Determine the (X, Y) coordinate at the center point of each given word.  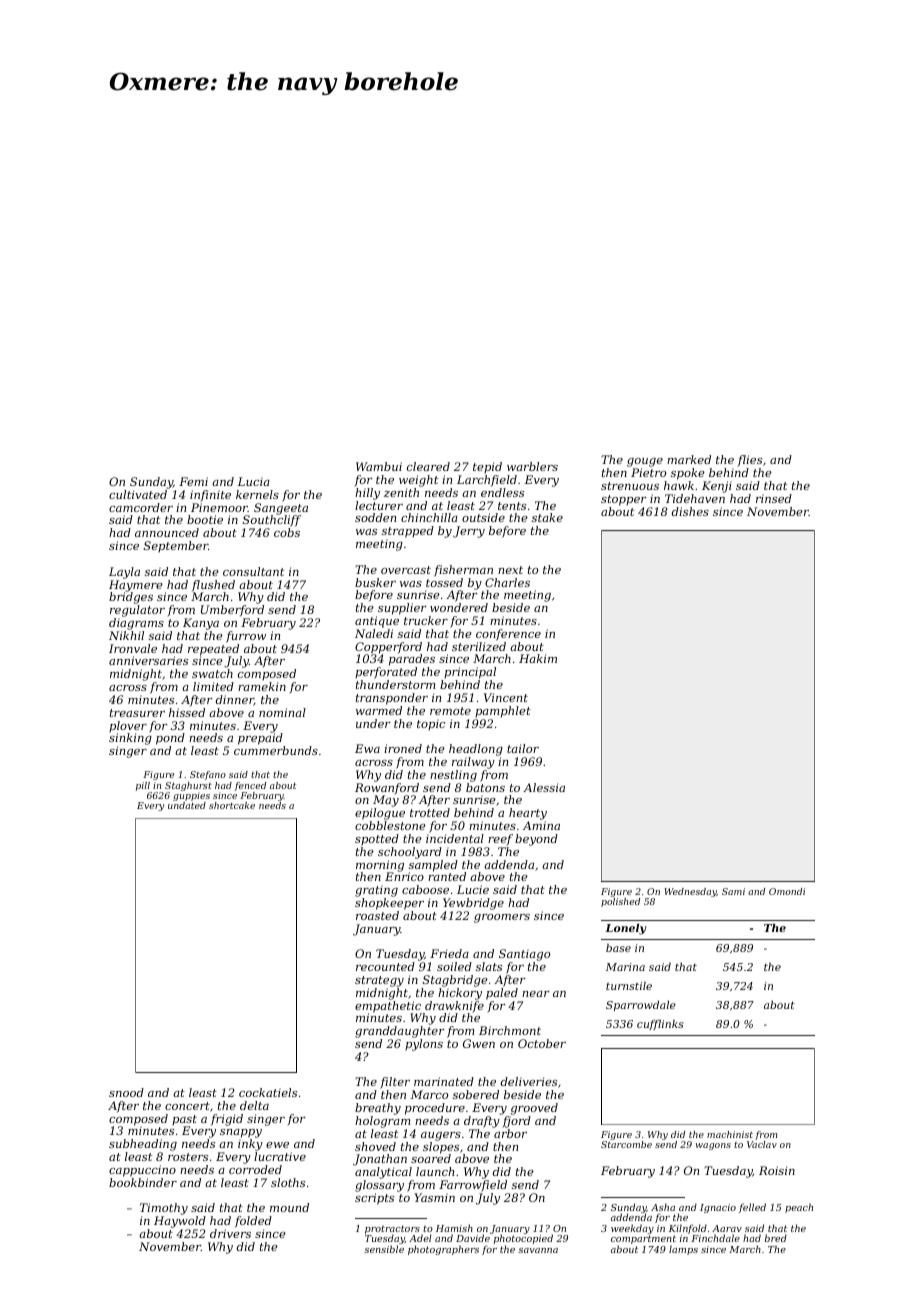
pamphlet (503, 712)
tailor (523, 748)
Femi (193, 481)
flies (749, 461)
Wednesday (690, 892)
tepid (487, 467)
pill (143, 786)
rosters (188, 1157)
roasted (377, 915)
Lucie (473, 889)
